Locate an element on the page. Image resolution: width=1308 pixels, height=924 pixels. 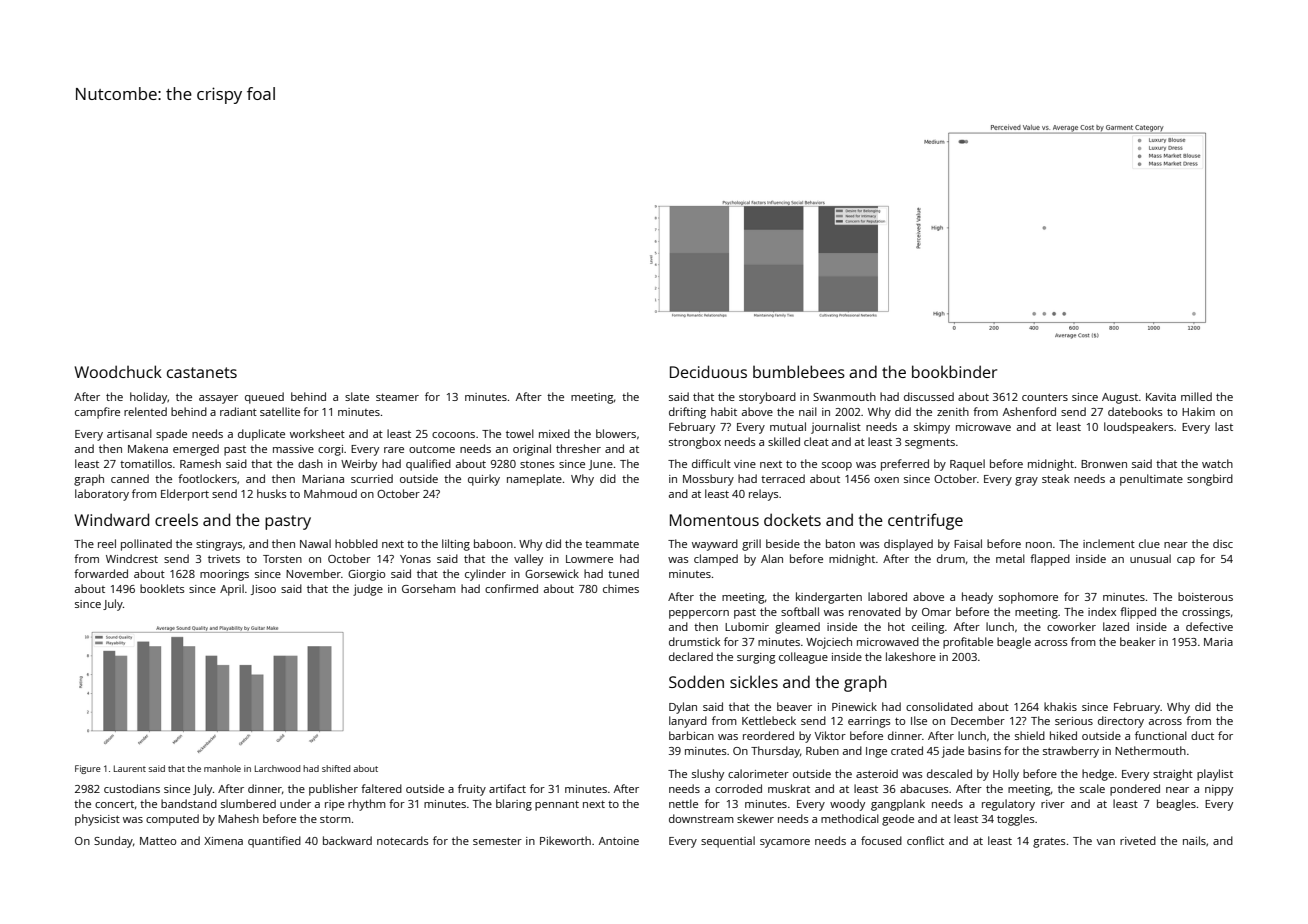
physicist is located at coordinates (97, 820).
